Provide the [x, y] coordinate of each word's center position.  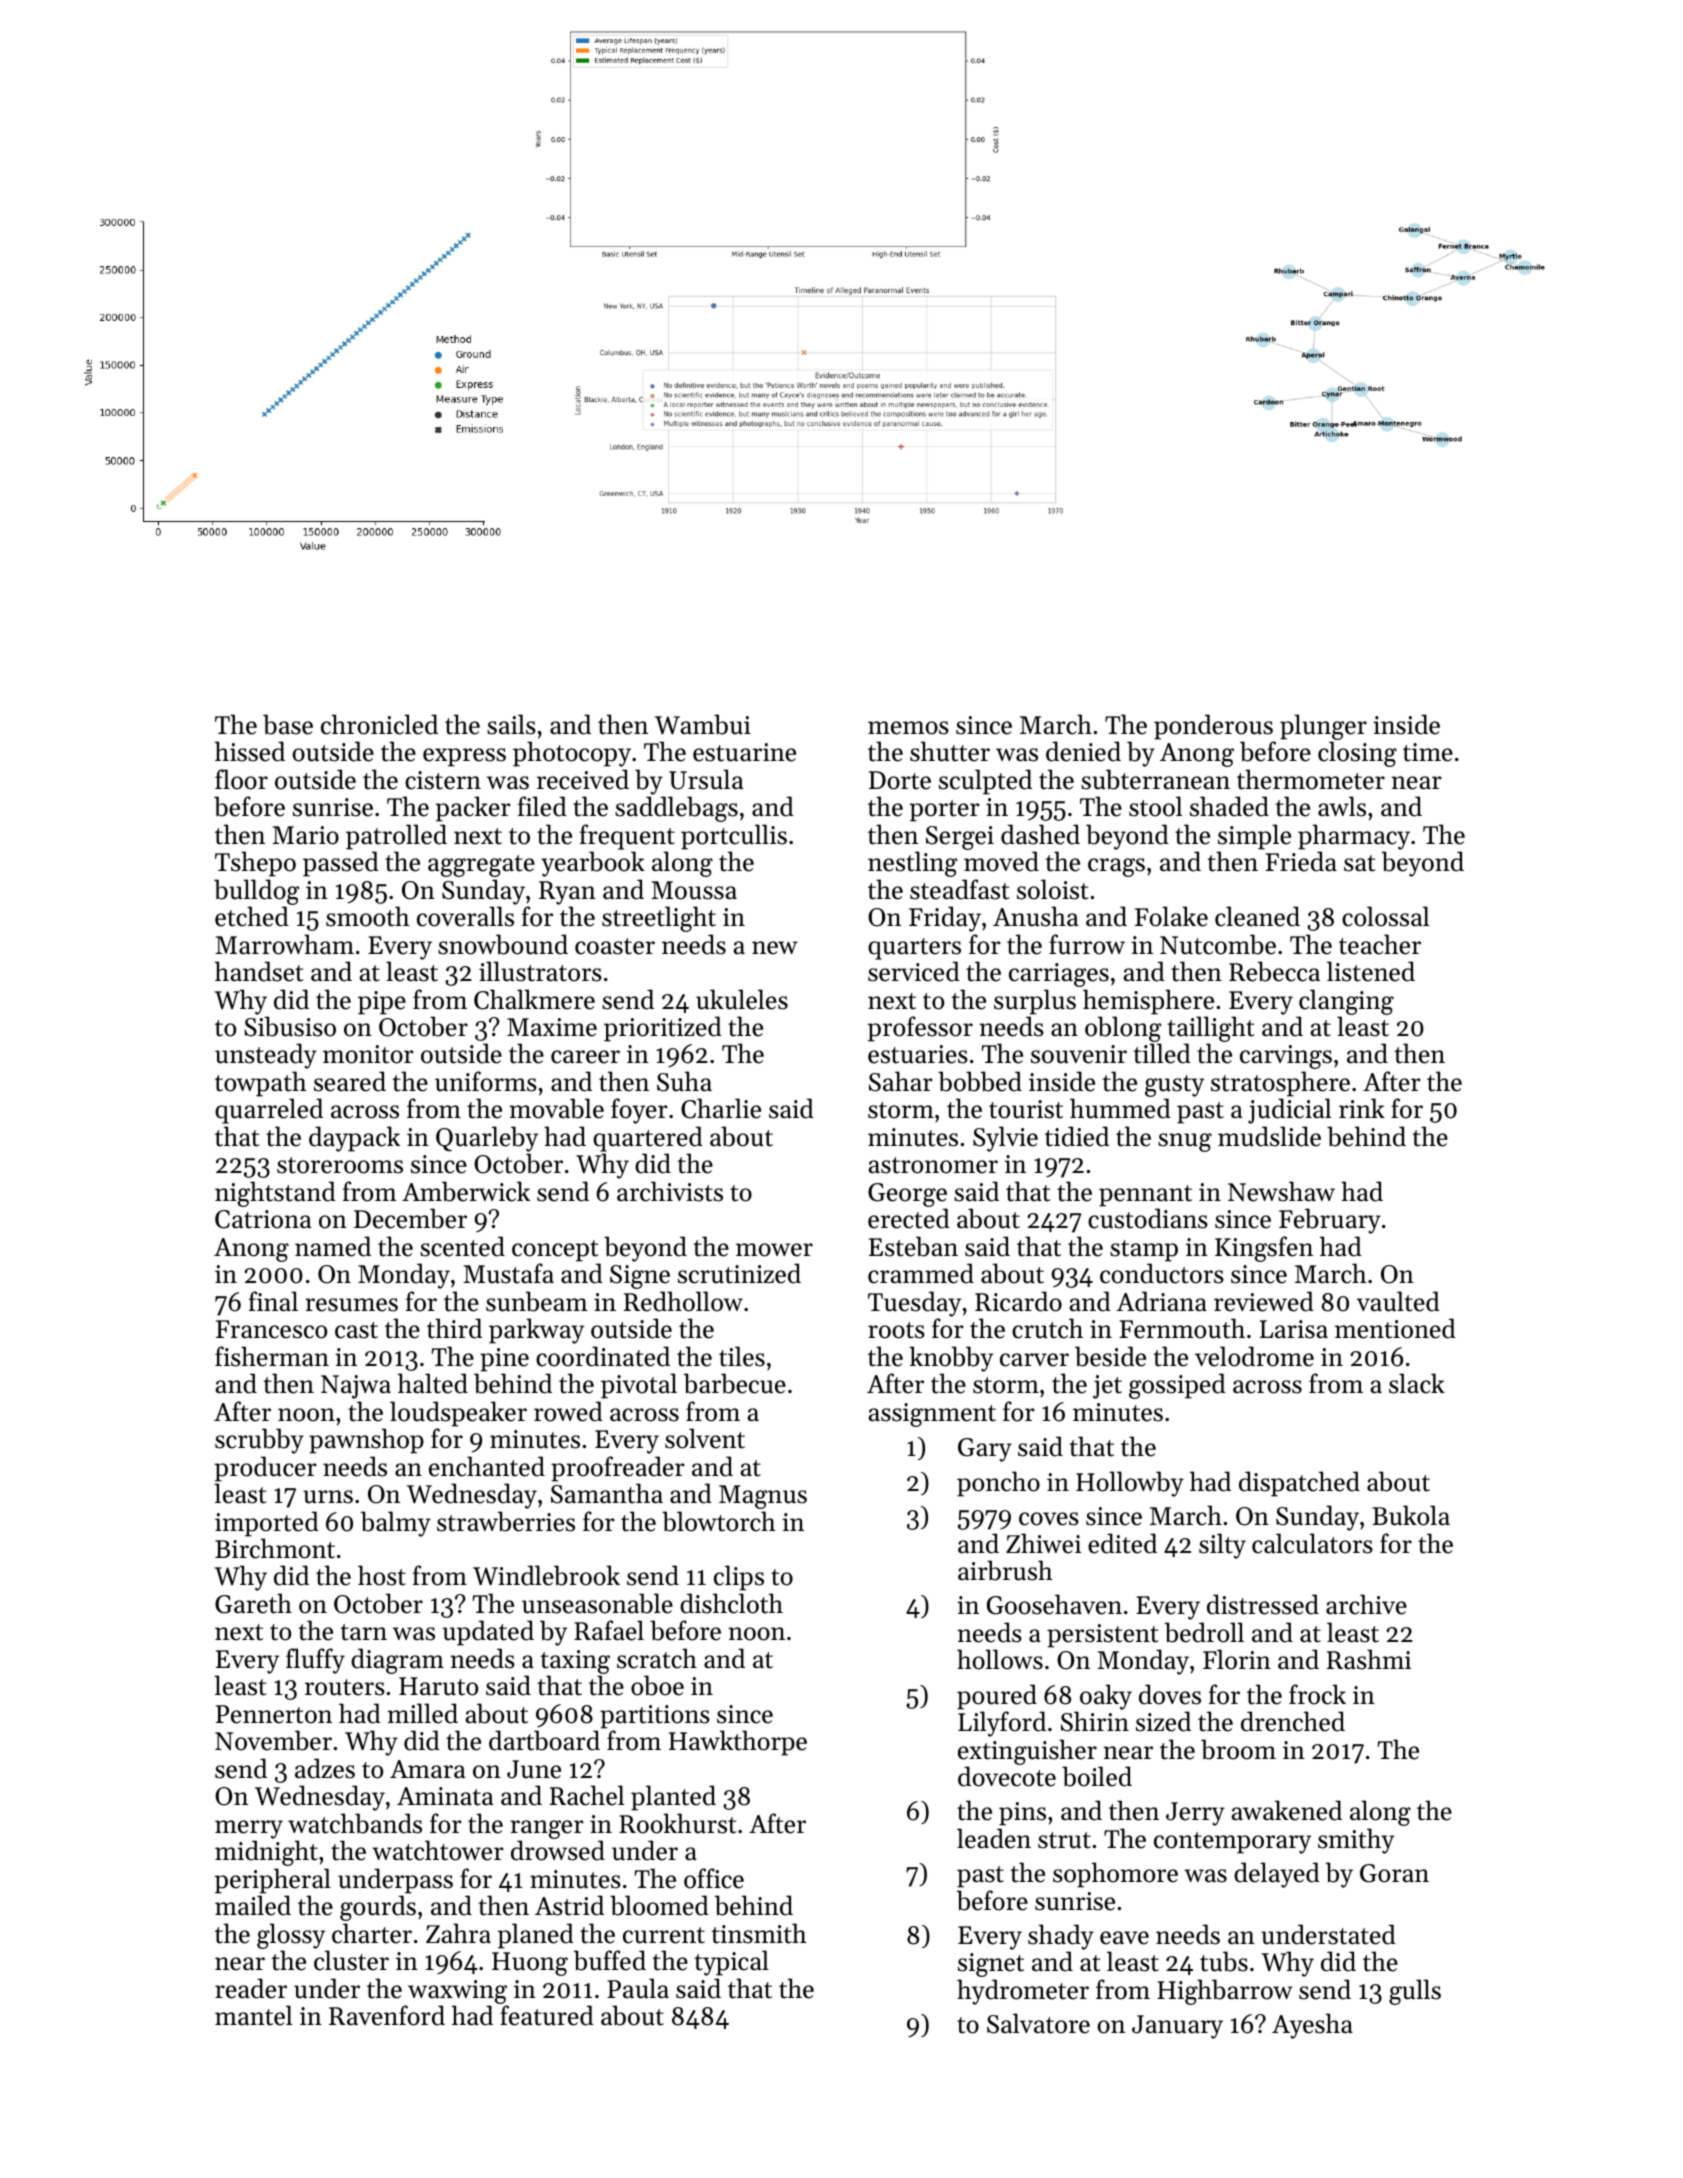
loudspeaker [458, 1414]
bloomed [659, 1905]
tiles [742, 1356]
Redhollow [683, 1301]
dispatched [1299, 1484]
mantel [253, 2015]
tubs [1224, 1961]
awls [1342, 806]
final [273, 1301]
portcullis [734, 837]
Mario [305, 835]
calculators [1312, 1543]
